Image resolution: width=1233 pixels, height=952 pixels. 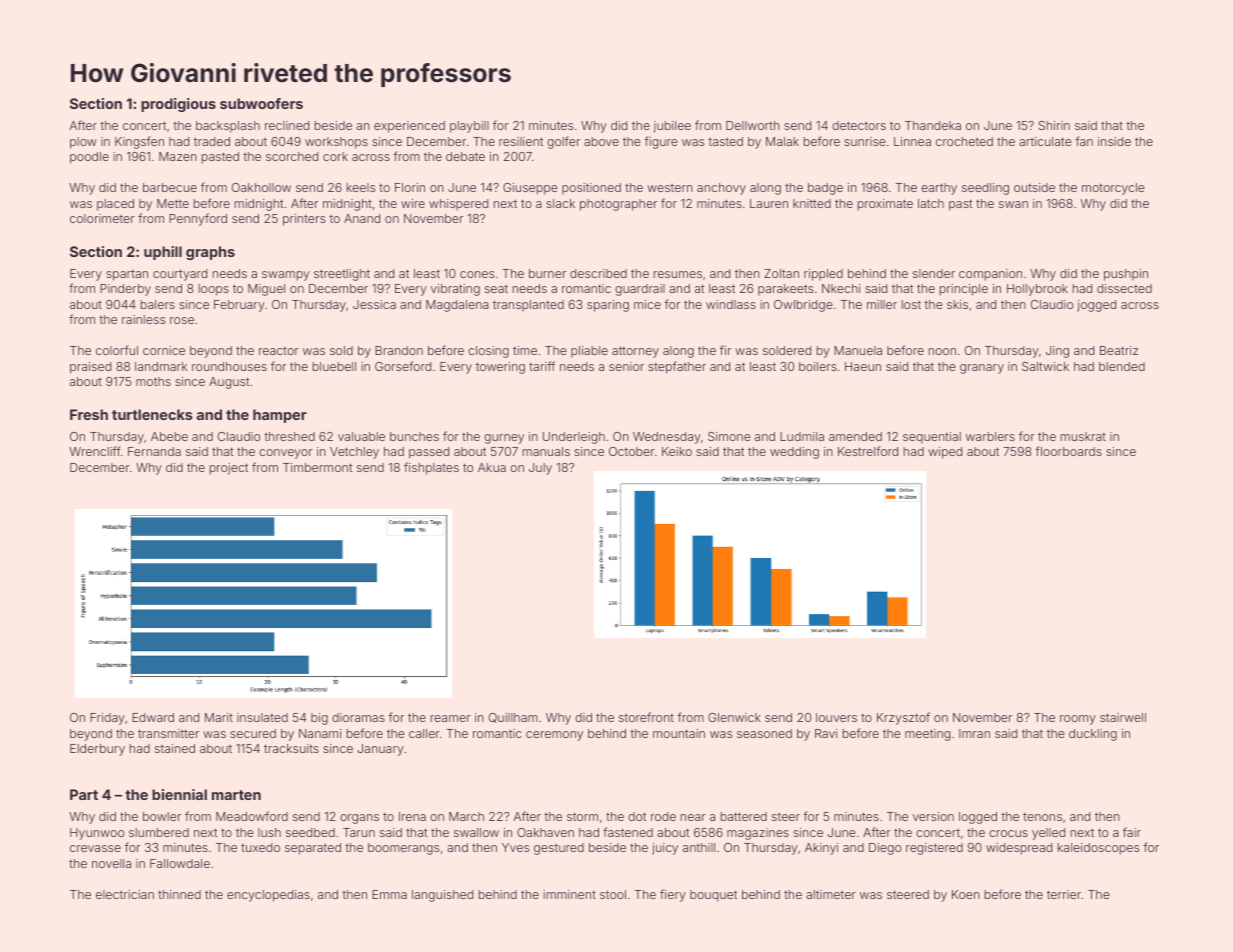 I want to click on Koen, so click(x=966, y=894).
